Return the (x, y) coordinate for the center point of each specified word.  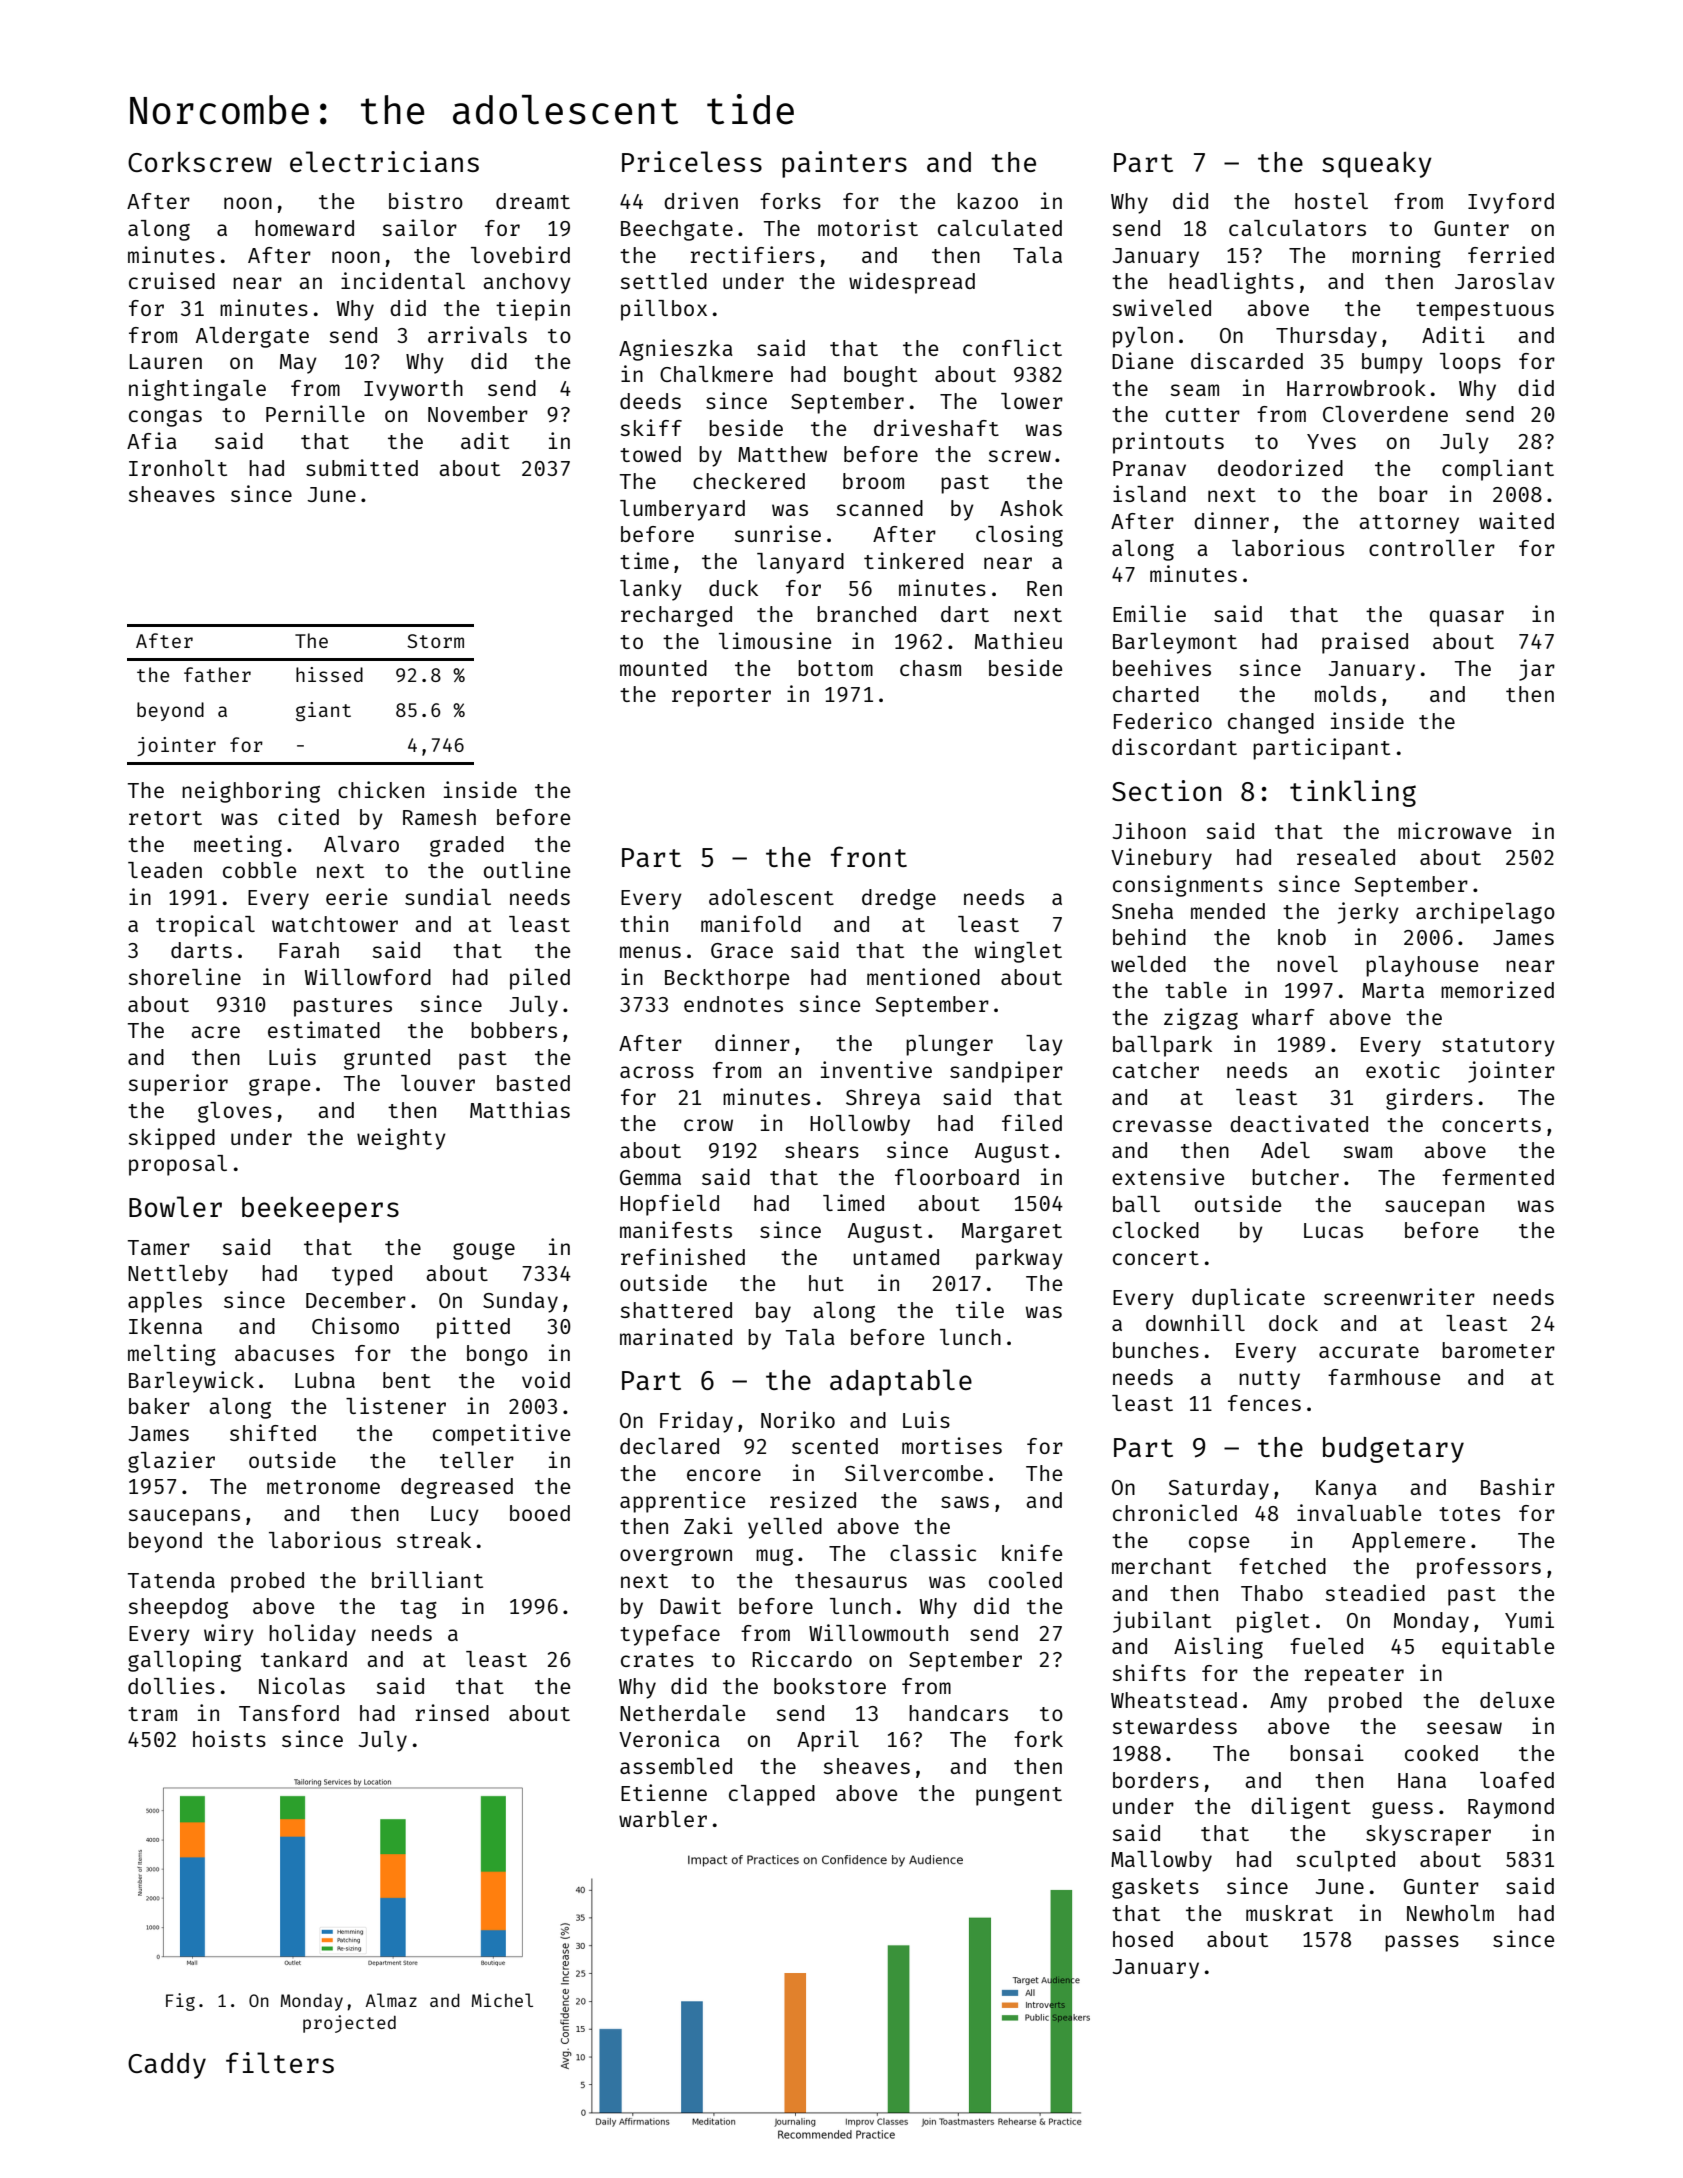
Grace (742, 950)
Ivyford (1511, 203)
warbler (663, 1819)
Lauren (166, 361)
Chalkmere (716, 374)
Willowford (367, 976)
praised (1365, 643)
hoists (229, 1738)
